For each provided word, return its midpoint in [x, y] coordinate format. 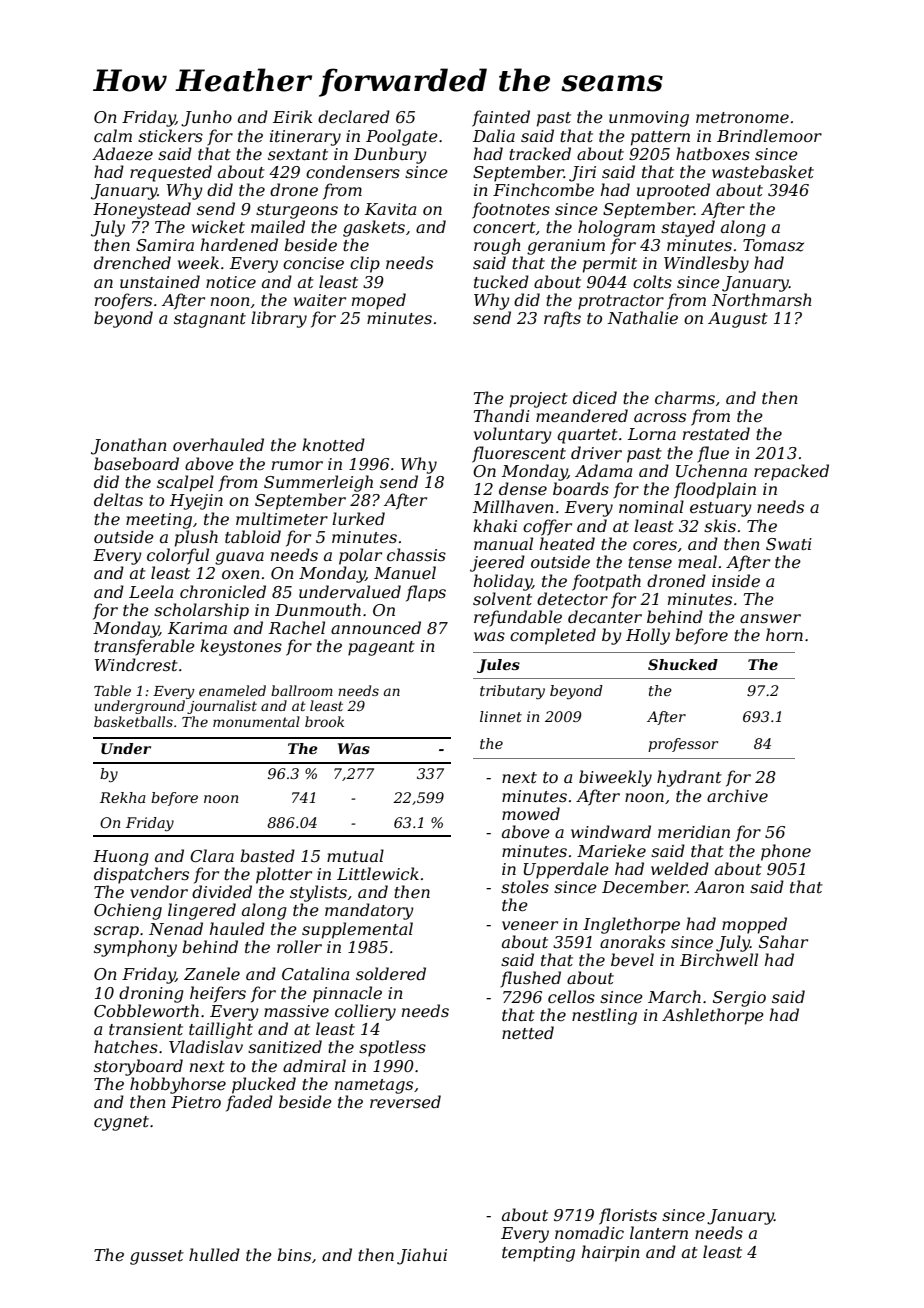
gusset [157, 1257]
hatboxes [713, 153]
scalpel [185, 483]
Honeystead [142, 210]
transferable [144, 647]
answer [770, 618]
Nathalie [642, 317]
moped [379, 301]
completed [553, 636]
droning [151, 994]
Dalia [494, 135]
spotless [392, 1048]
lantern [659, 1232]
